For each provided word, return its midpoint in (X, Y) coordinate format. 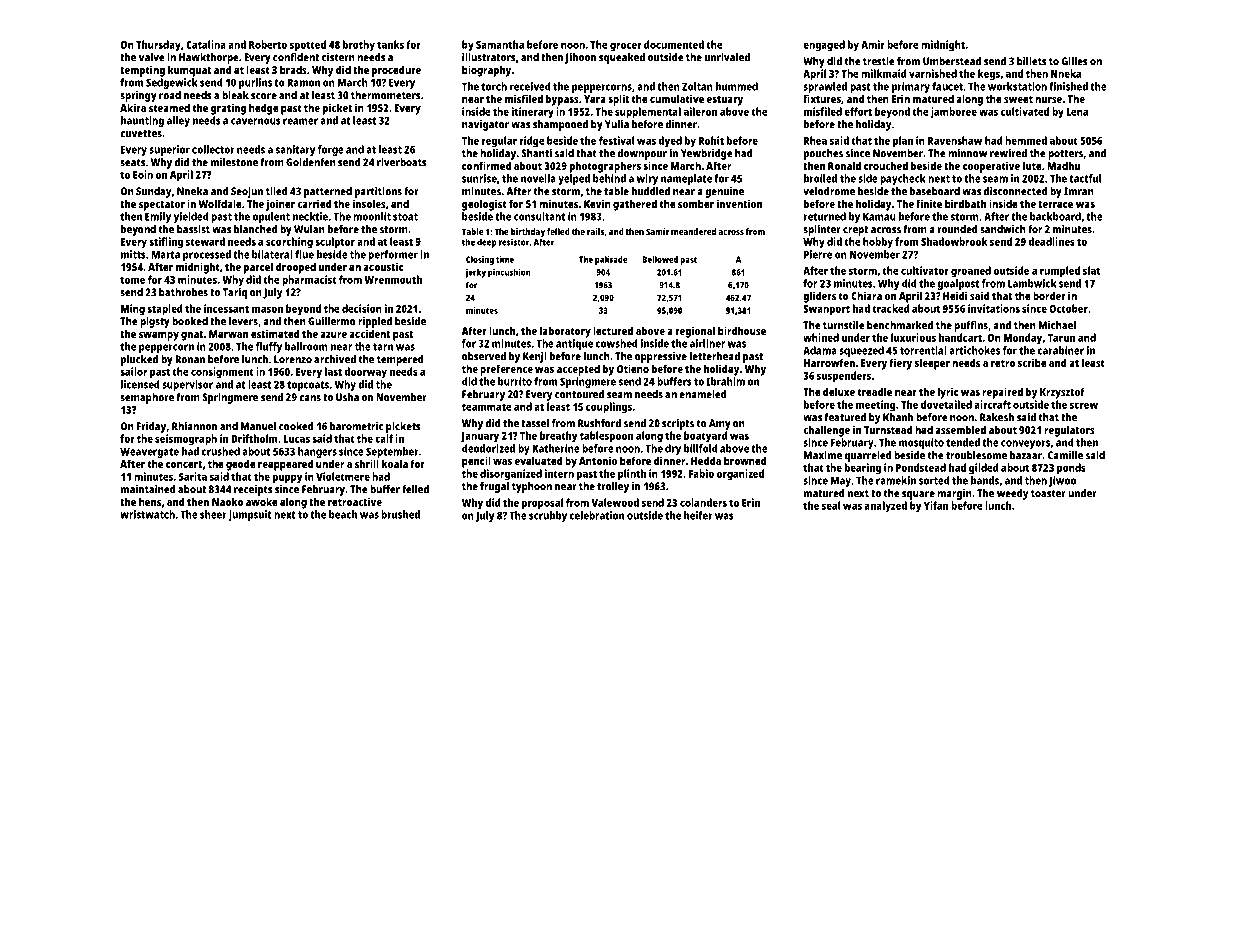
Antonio (598, 460)
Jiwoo (1062, 481)
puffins (971, 326)
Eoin (143, 174)
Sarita (193, 476)
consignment (222, 373)
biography (486, 71)
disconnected (1016, 191)
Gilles (1074, 61)
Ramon (303, 82)
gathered (635, 205)
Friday (151, 427)
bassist (193, 229)
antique (574, 344)
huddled (651, 191)
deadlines (1051, 241)
